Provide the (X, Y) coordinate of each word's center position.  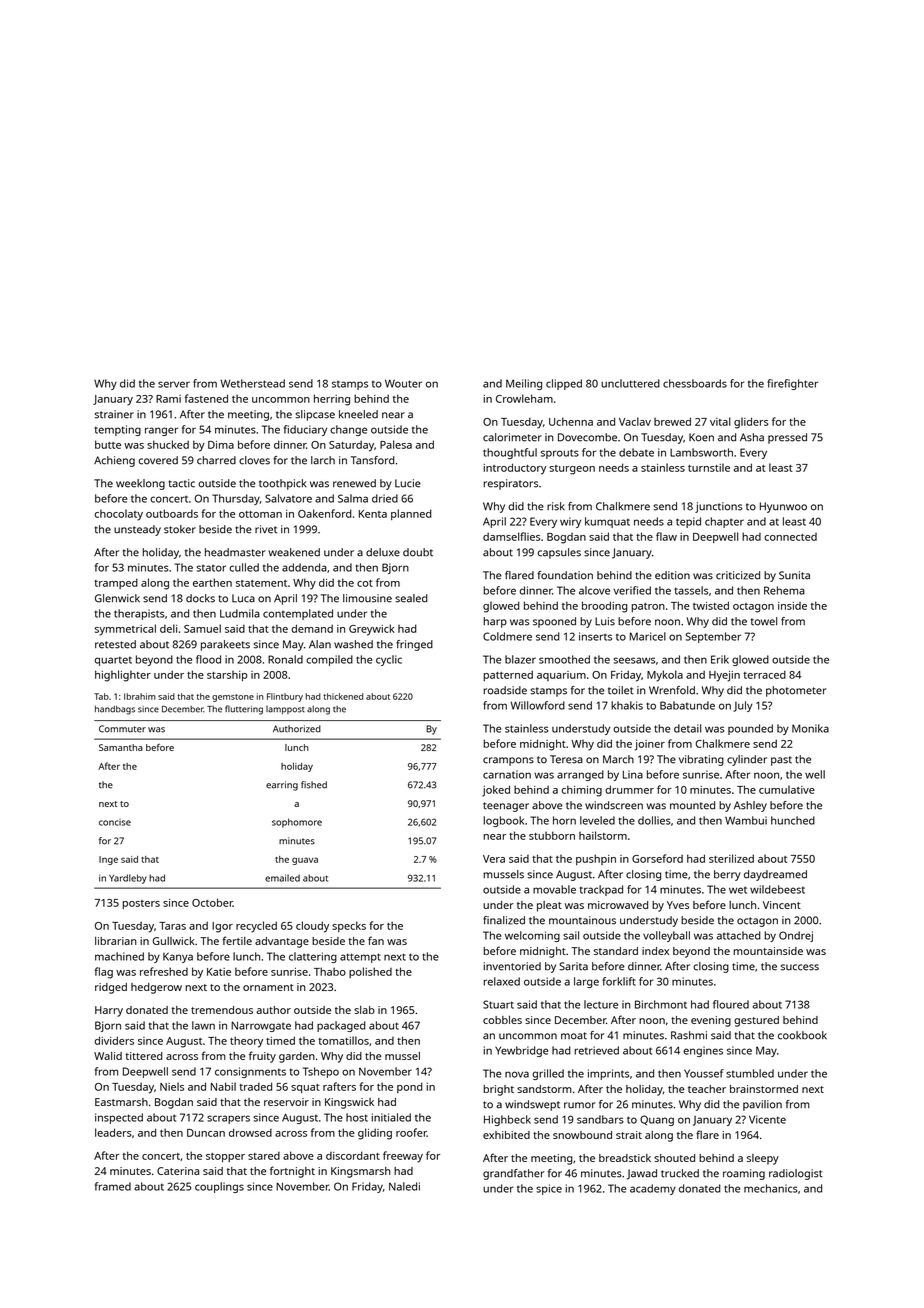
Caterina (178, 1171)
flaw (666, 536)
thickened (343, 696)
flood (208, 659)
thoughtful (510, 453)
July (743, 706)
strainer (114, 414)
